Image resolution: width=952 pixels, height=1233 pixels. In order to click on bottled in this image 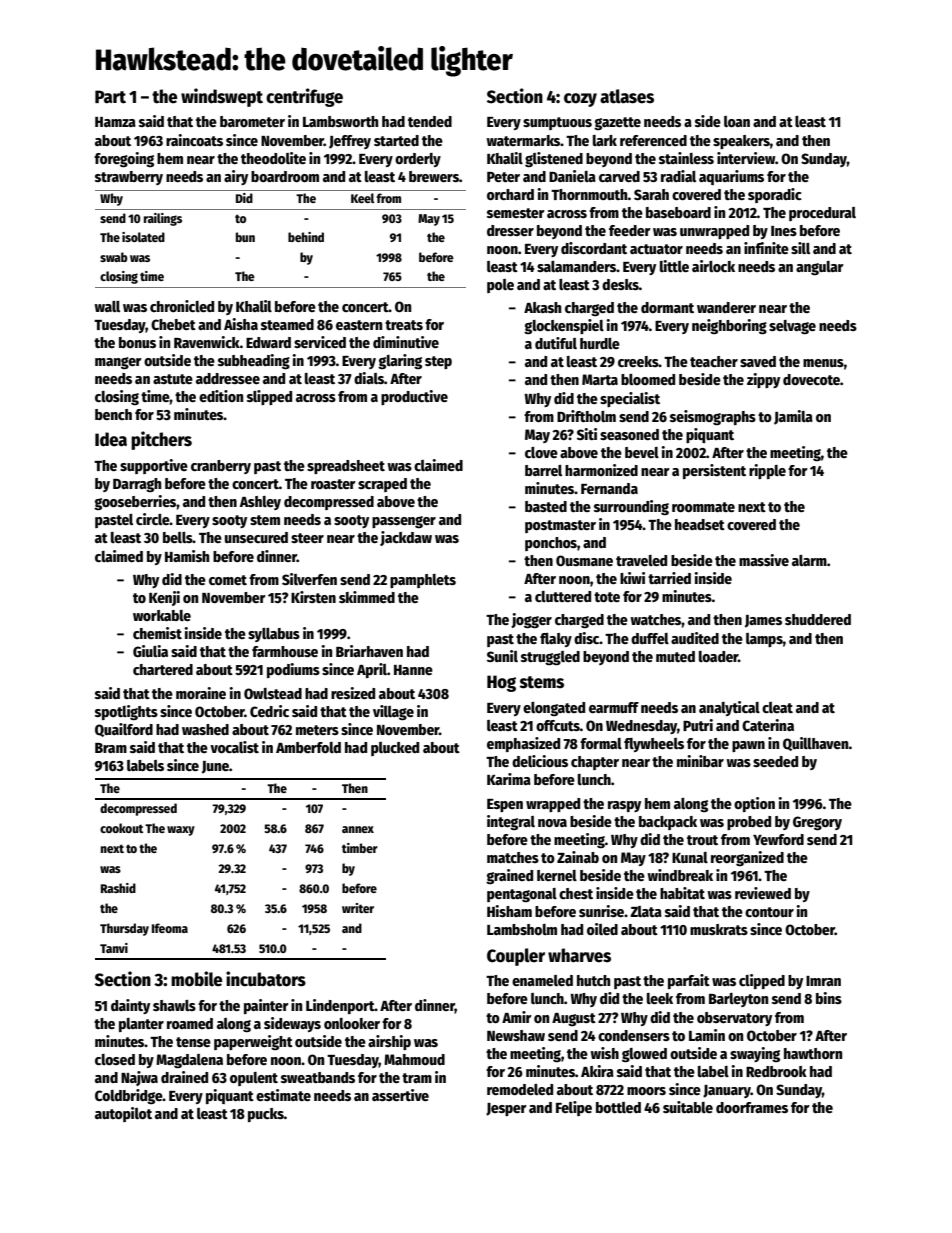, I will do `click(618, 1107)`.
